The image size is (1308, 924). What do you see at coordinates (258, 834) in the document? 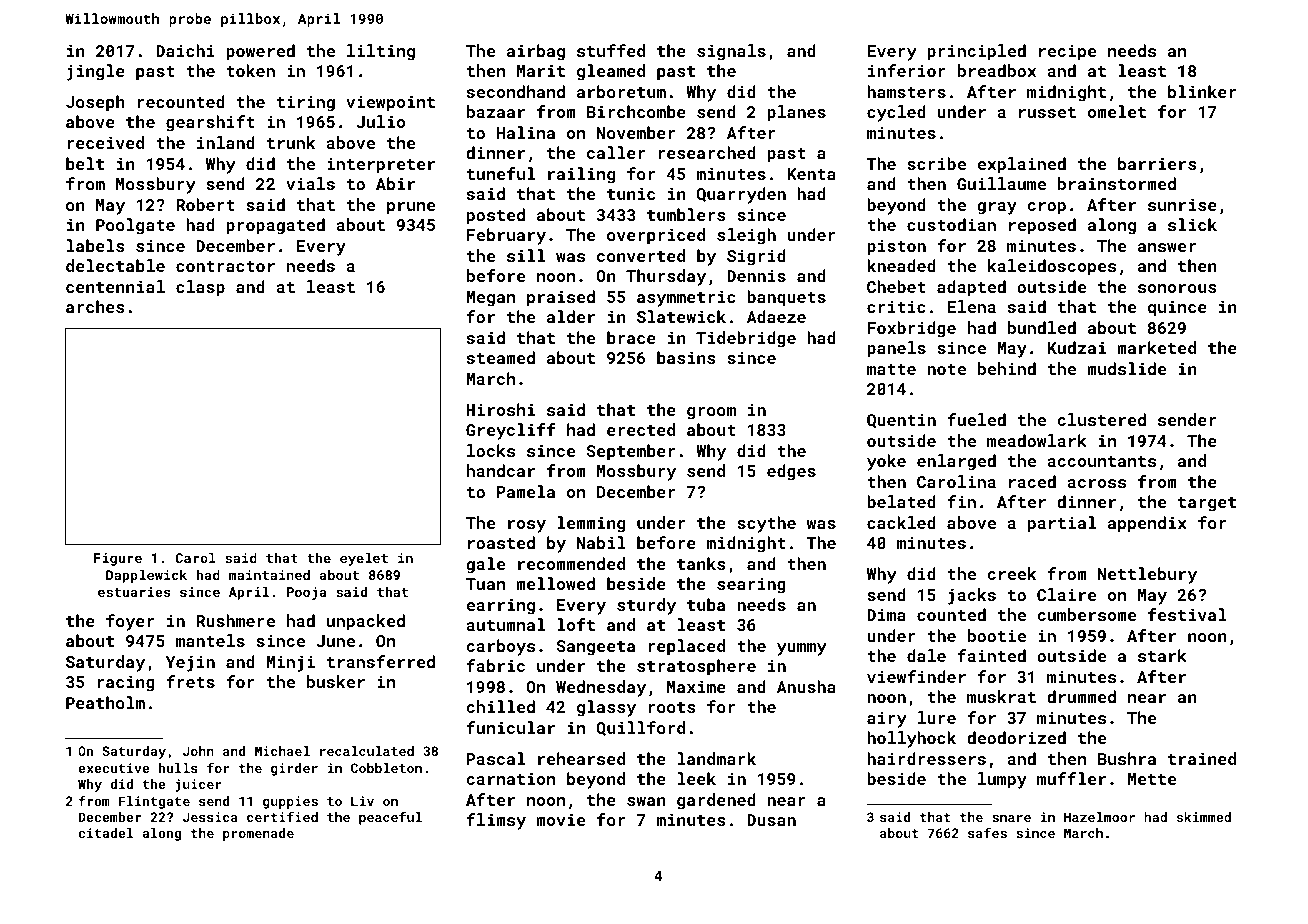
I see `promenade` at bounding box center [258, 834].
